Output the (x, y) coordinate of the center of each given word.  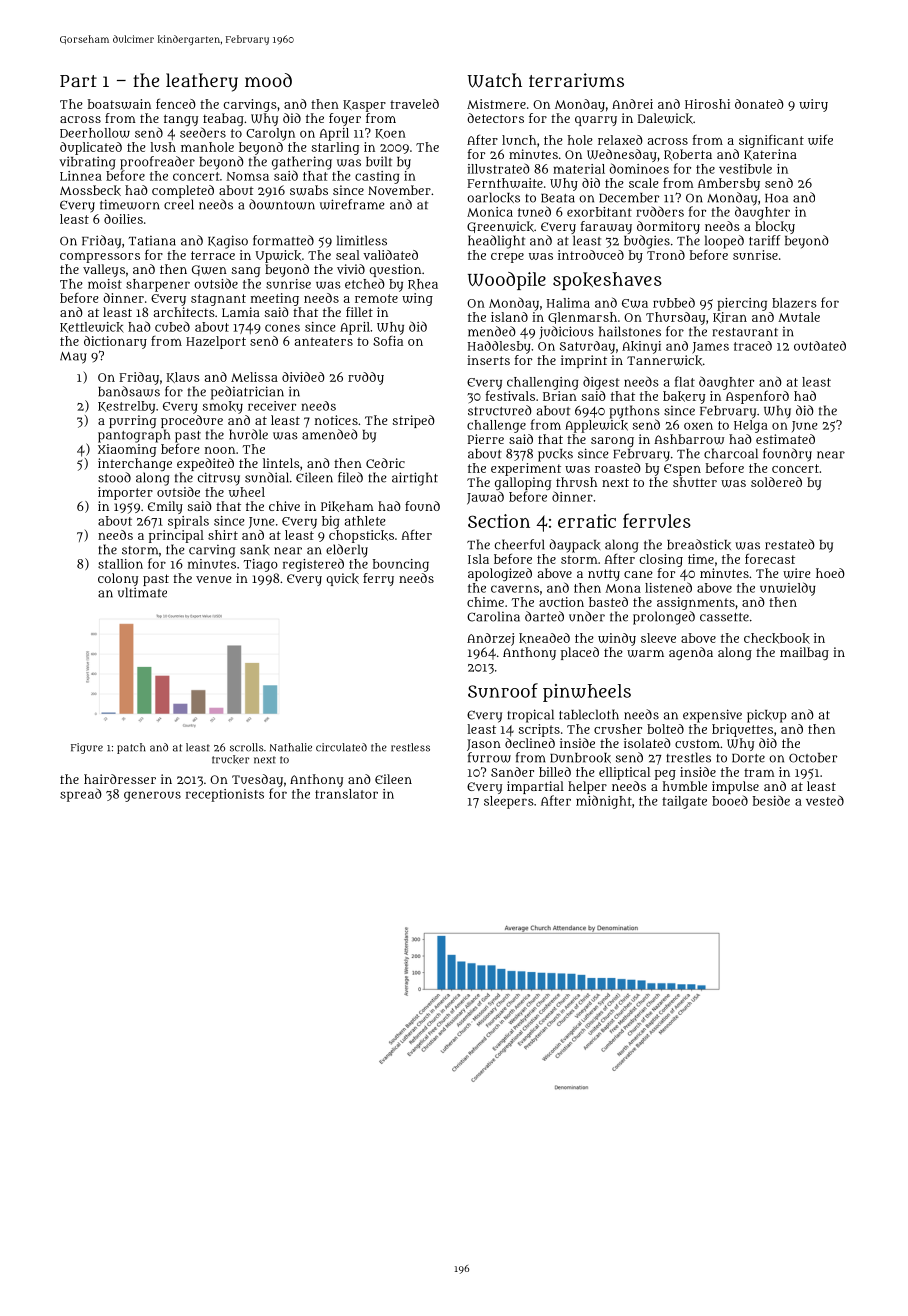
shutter (695, 482)
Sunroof (503, 690)
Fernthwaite (505, 183)
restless (410, 747)
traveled (414, 104)
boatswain (119, 104)
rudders (660, 211)
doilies (123, 219)
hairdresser (120, 779)
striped (414, 421)
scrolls (247, 747)
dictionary (115, 342)
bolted (665, 729)
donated (759, 104)
